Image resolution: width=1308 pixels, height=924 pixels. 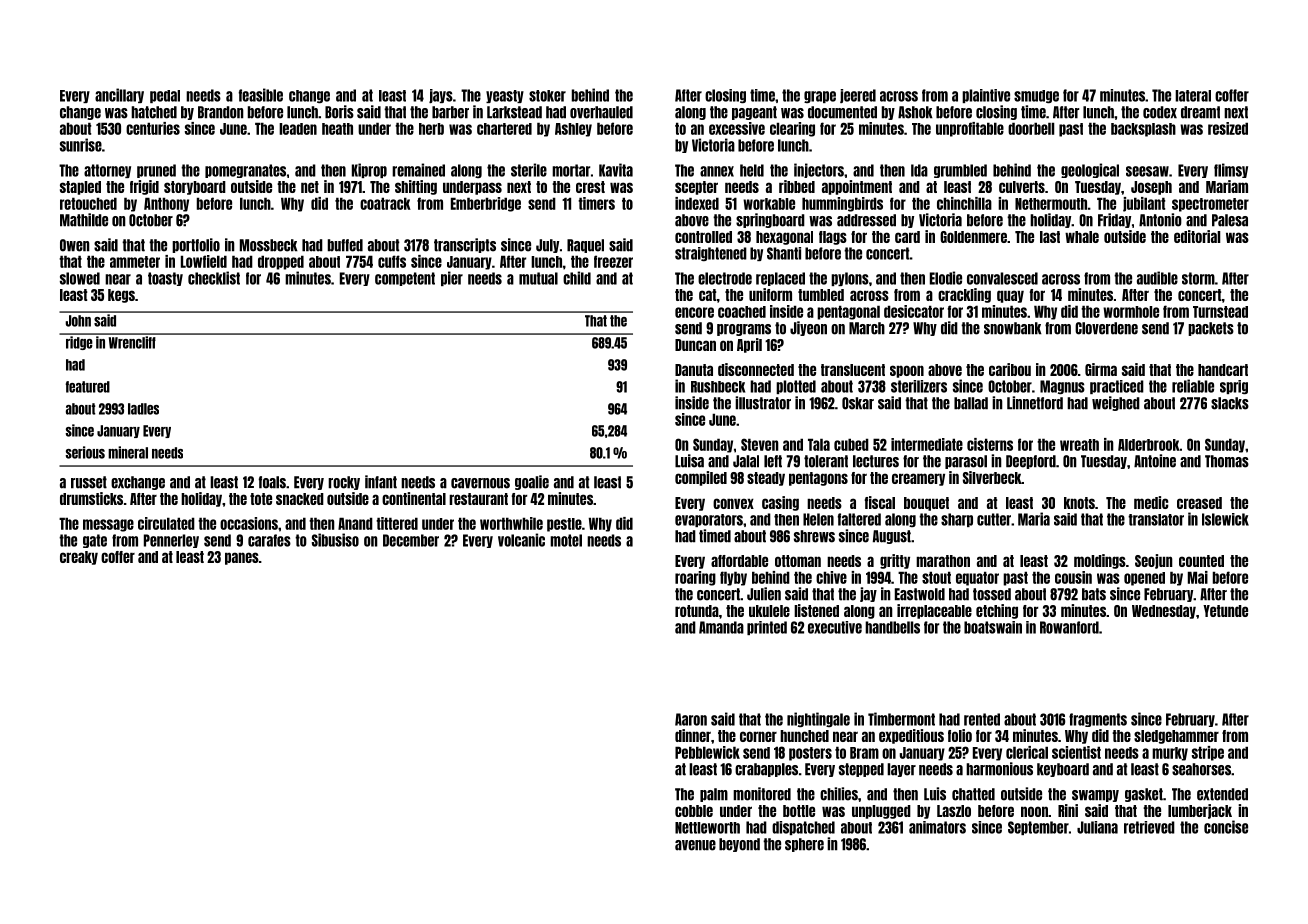 I want to click on stoker, so click(x=547, y=96).
